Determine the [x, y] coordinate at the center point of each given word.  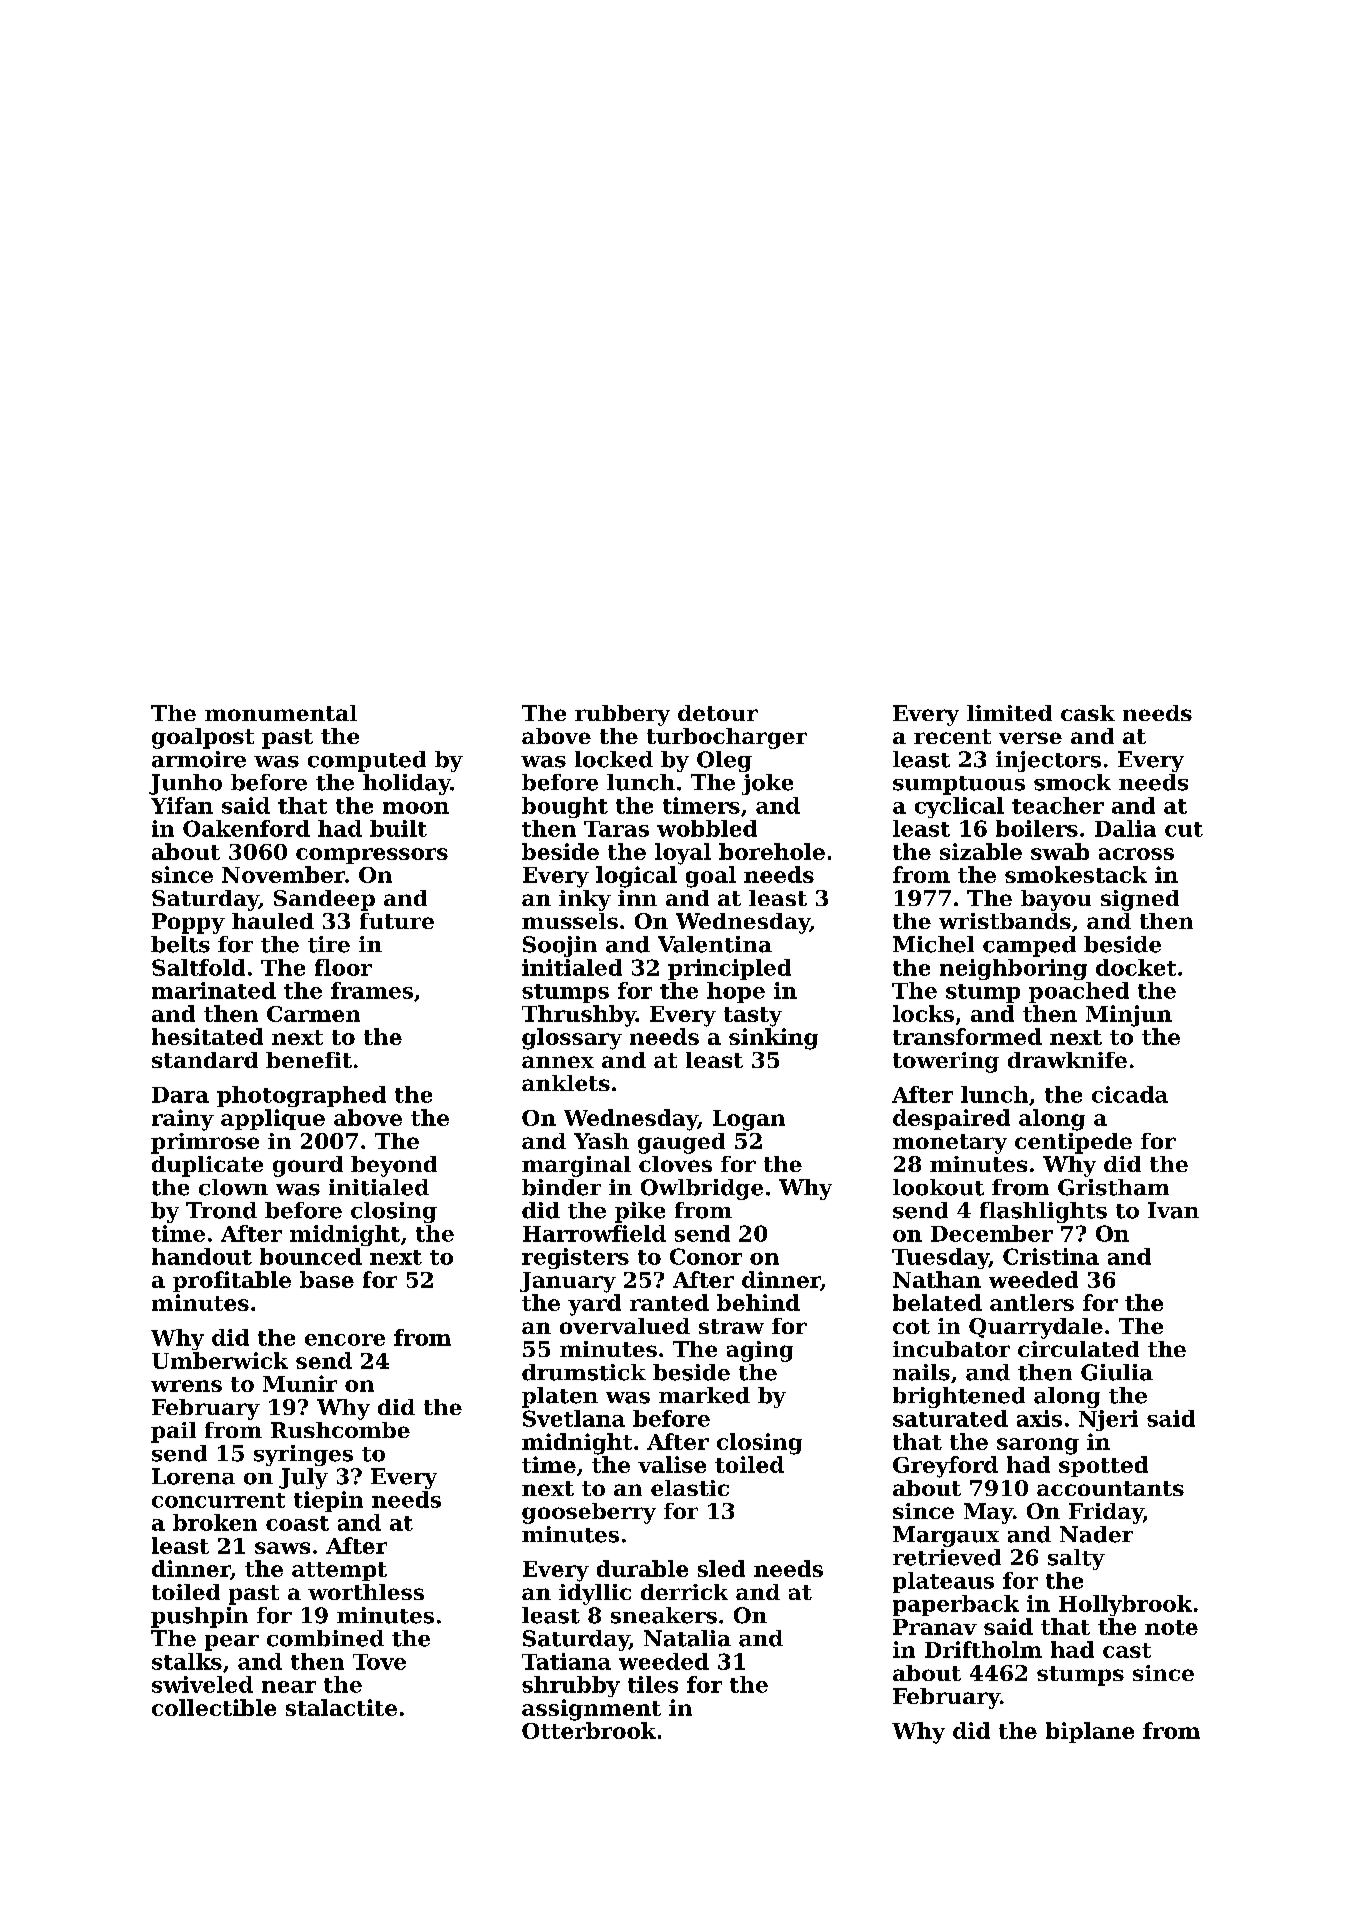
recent [952, 736]
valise [672, 1464]
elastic [690, 1488]
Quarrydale [1036, 1328]
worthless [366, 1592]
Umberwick [220, 1360]
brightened [959, 1397]
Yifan [182, 805]
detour [718, 713]
